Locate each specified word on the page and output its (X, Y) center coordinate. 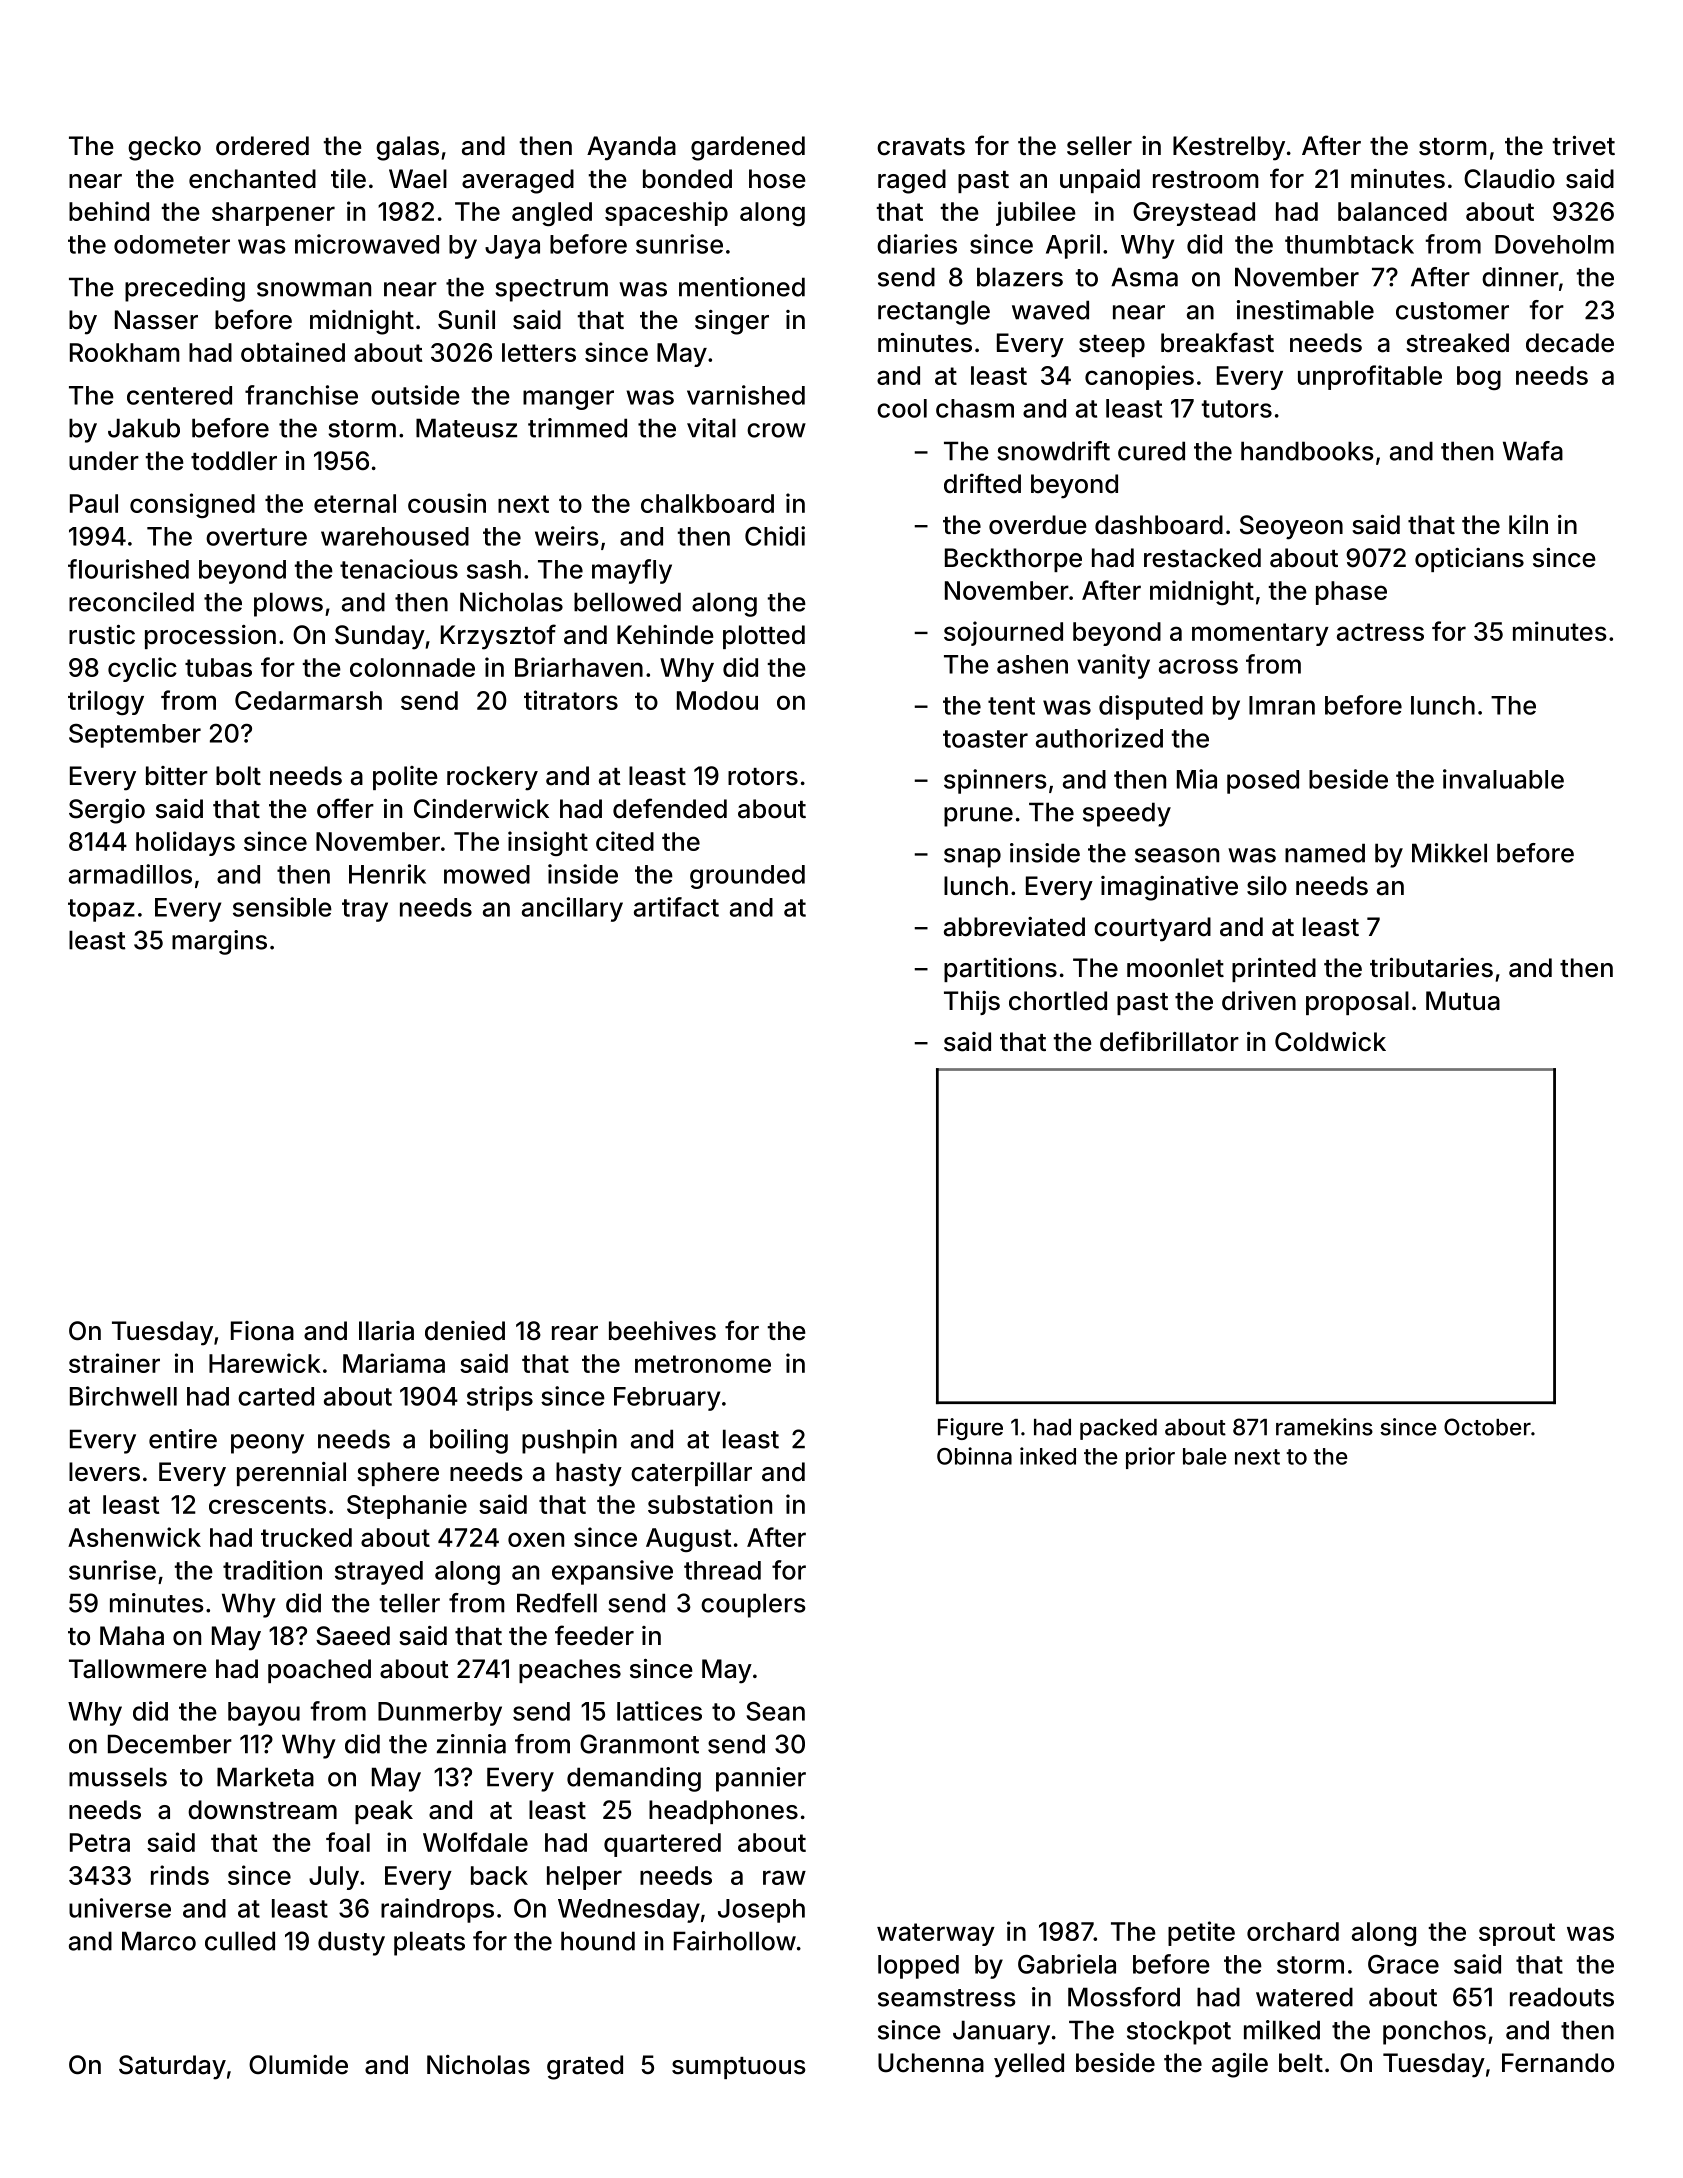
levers (104, 1472)
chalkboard (707, 503)
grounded (747, 877)
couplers (753, 1605)
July (334, 1878)
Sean (775, 1711)
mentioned (742, 287)
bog (1479, 378)
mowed (487, 874)
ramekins (1324, 1427)
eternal (355, 503)
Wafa (1533, 451)
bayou (264, 1714)
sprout (1517, 1934)
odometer (172, 244)
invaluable (1503, 779)
